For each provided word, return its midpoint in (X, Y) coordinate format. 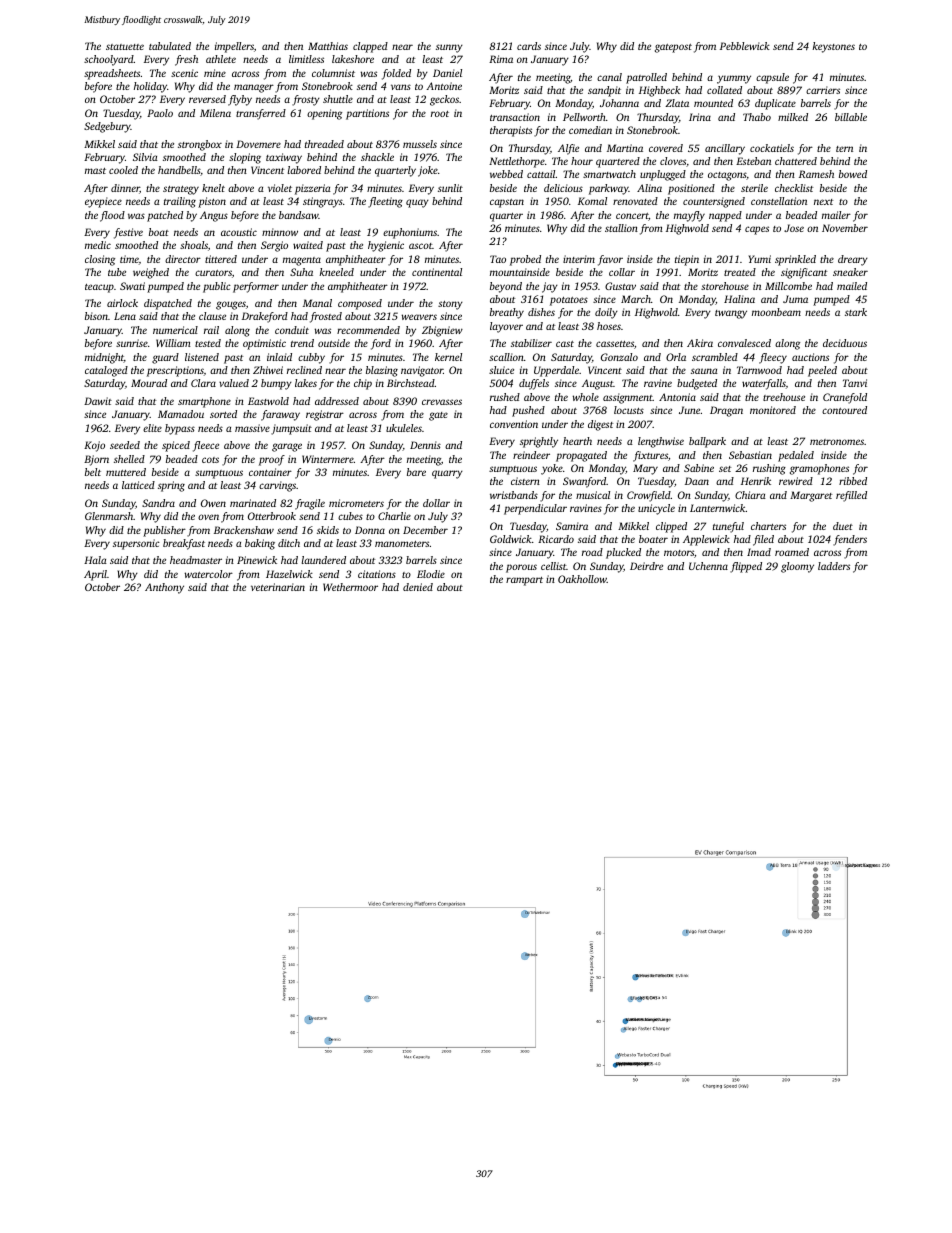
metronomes (837, 442)
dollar (436, 503)
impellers (234, 47)
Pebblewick (745, 46)
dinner (125, 189)
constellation (779, 201)
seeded (125, 445)
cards (529, 46)
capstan (507, 203)
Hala (95, 560)
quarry (447, 474)
